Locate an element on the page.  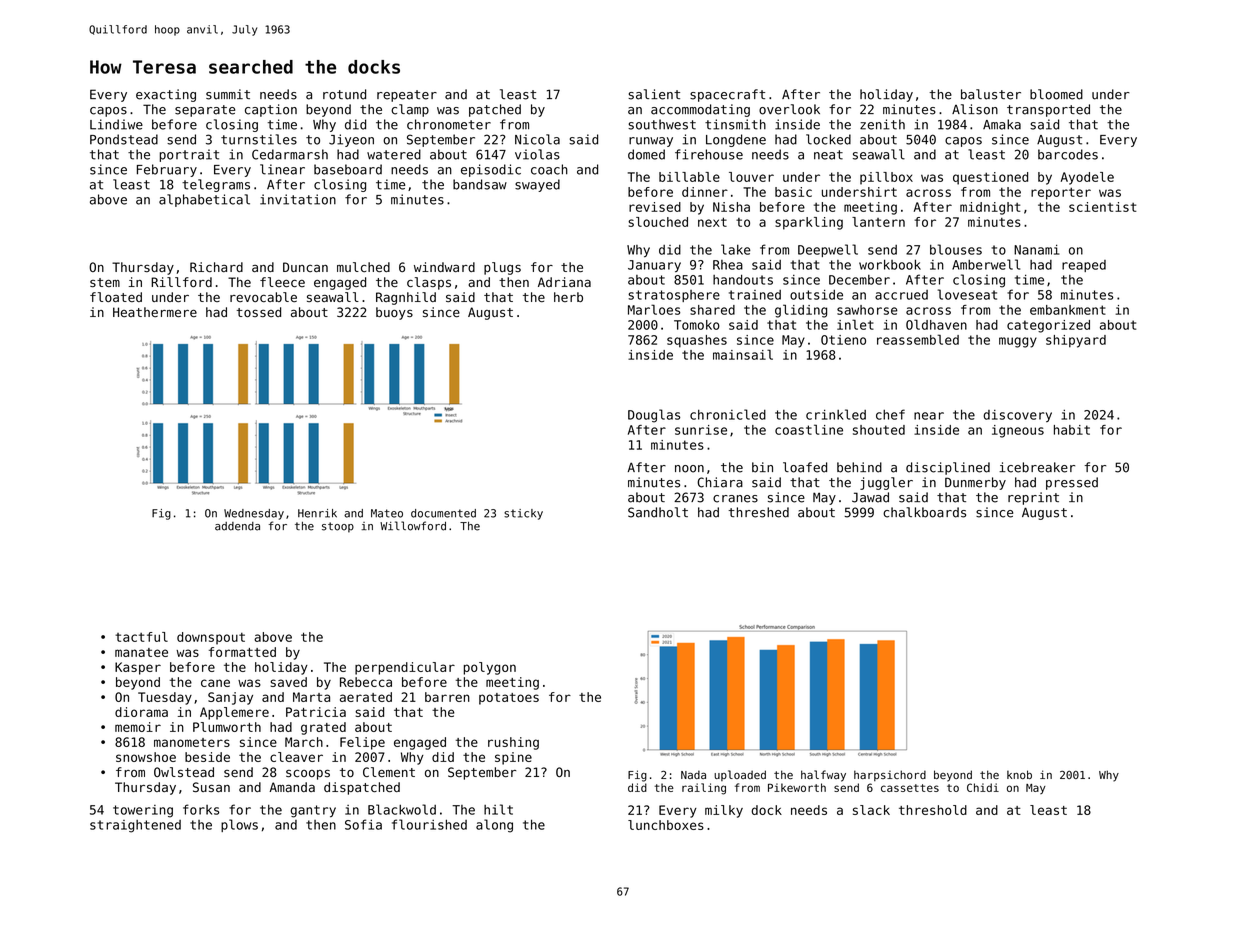
sunrise is located at coordinates (701, 430).
